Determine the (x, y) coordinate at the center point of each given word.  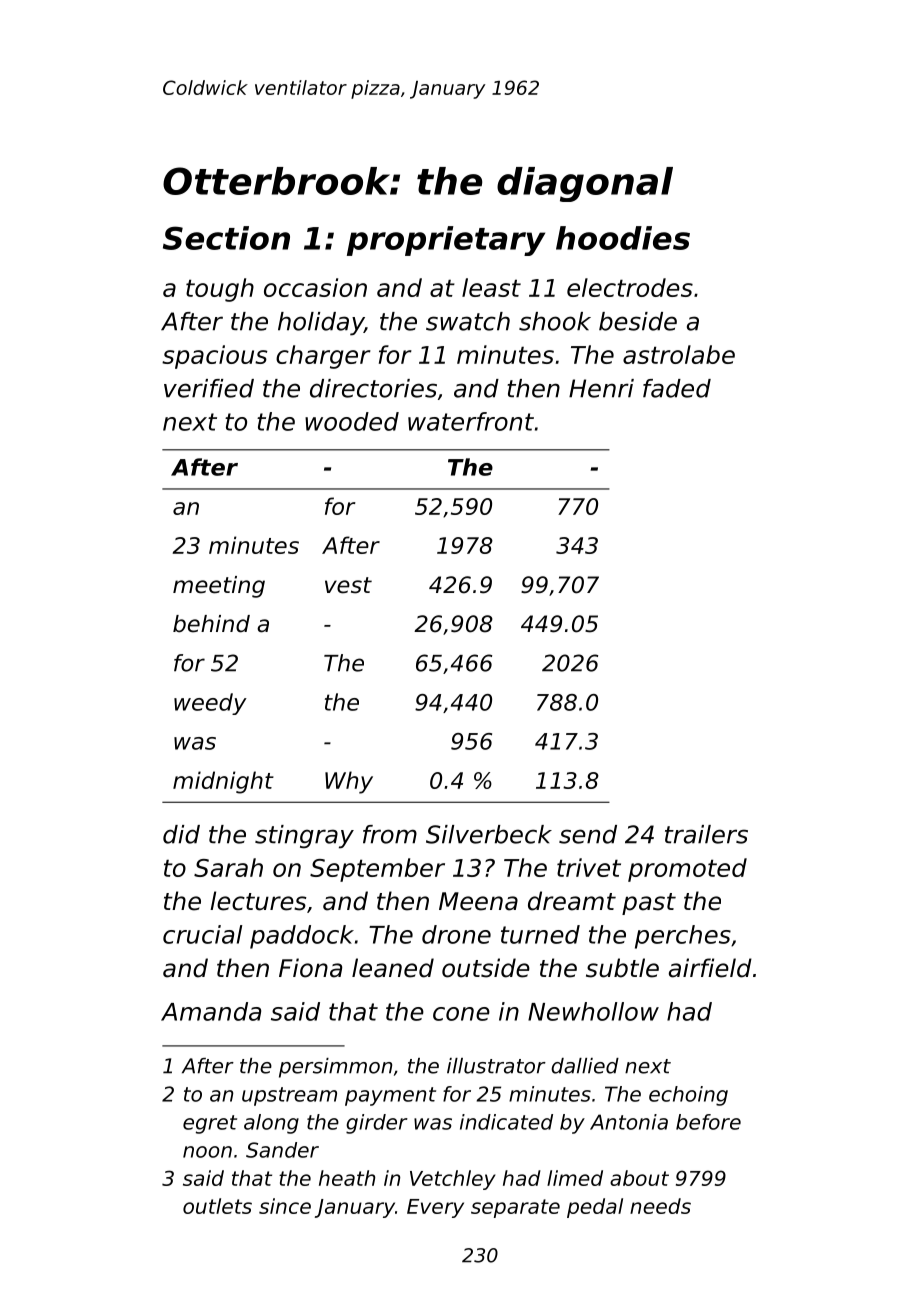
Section (226, 238)
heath (347, 1178)
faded (677, 388)
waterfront (471, 421)
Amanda (211, 1011)
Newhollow (593, 1011)
